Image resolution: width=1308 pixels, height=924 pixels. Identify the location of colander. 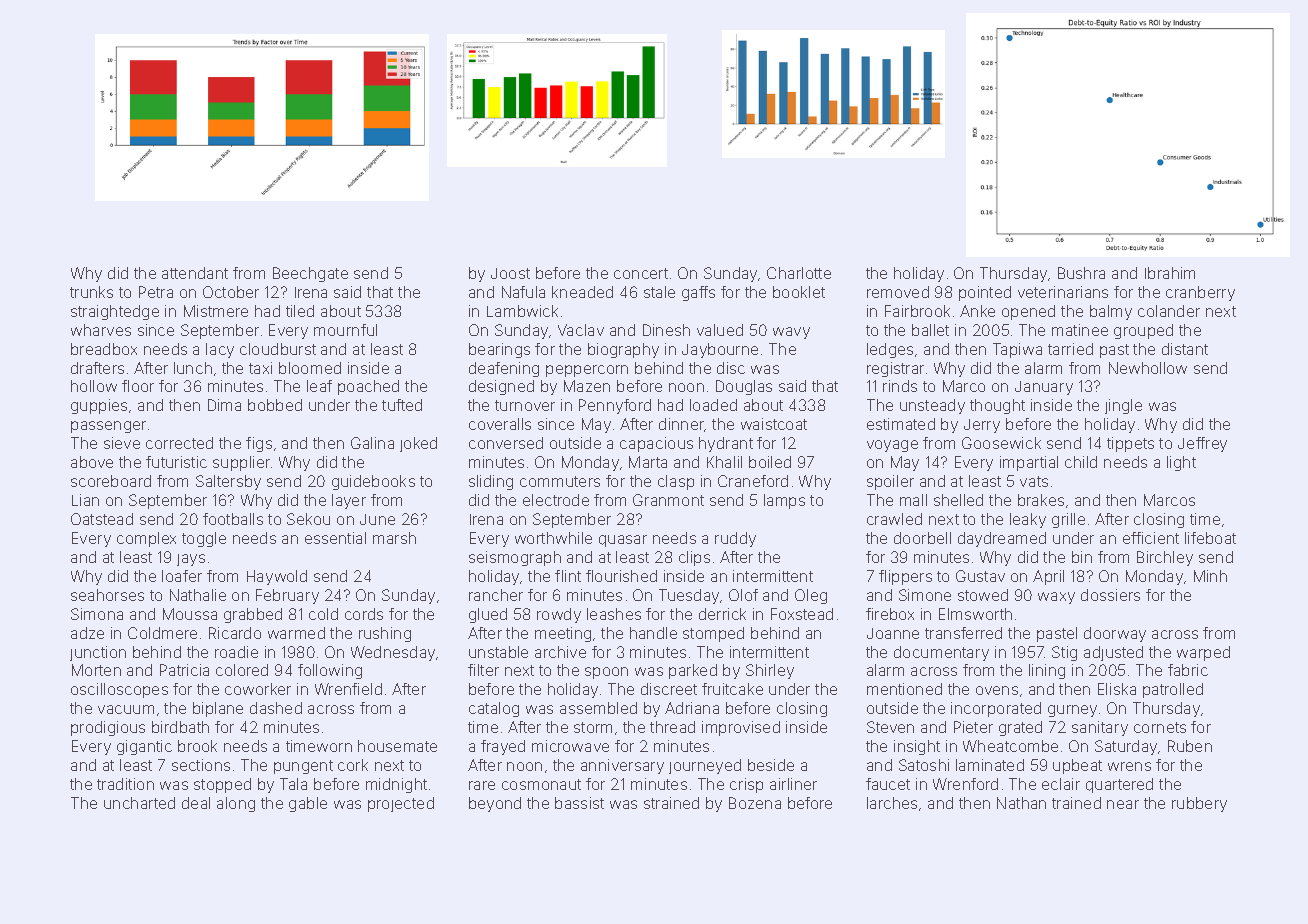
(1169, 311).
